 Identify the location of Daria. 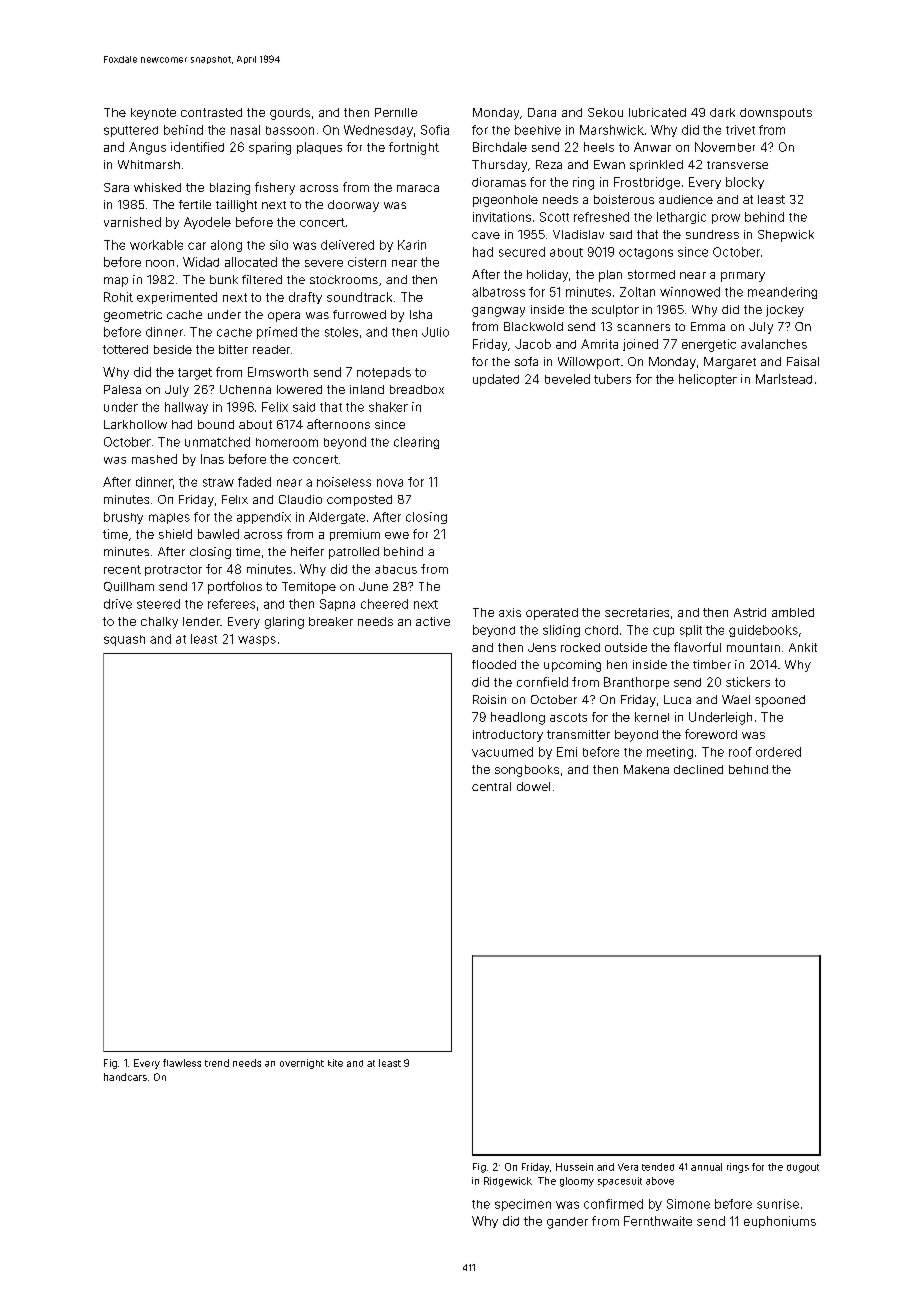
(542, 112).
